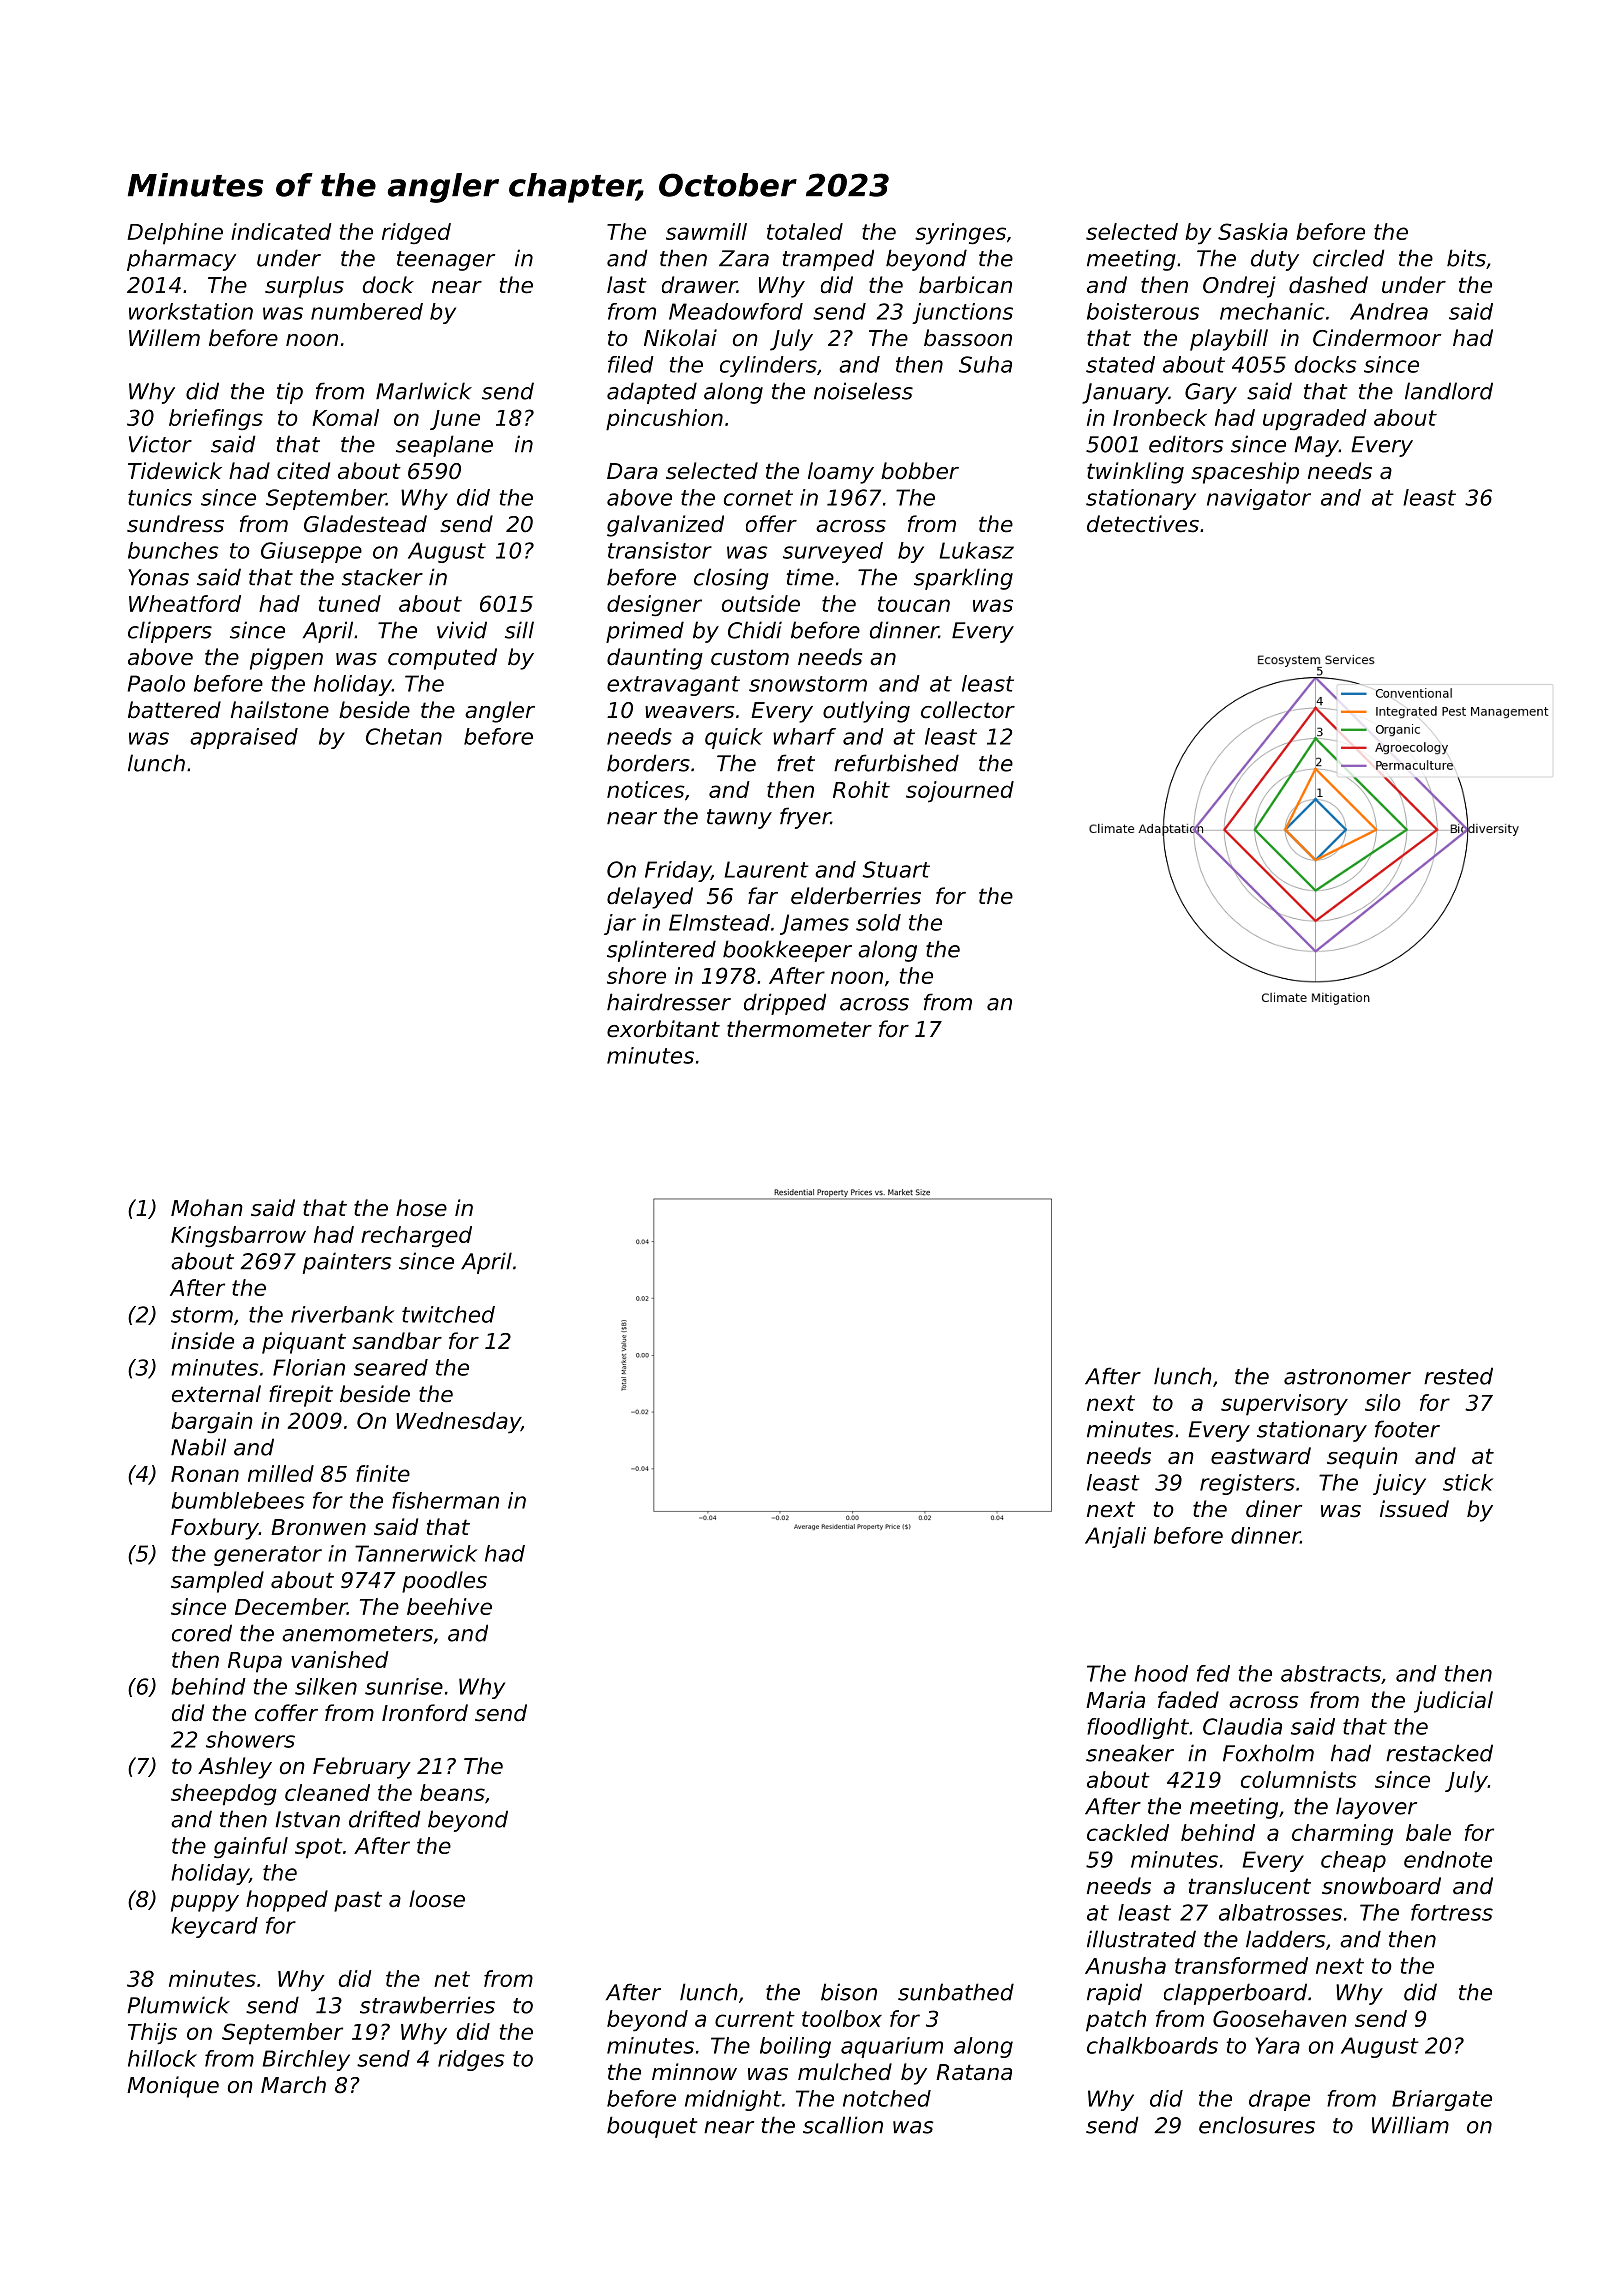 The height and width of the image is (2292, 1620). I want to click on thermometer, so click(799, 1029).
